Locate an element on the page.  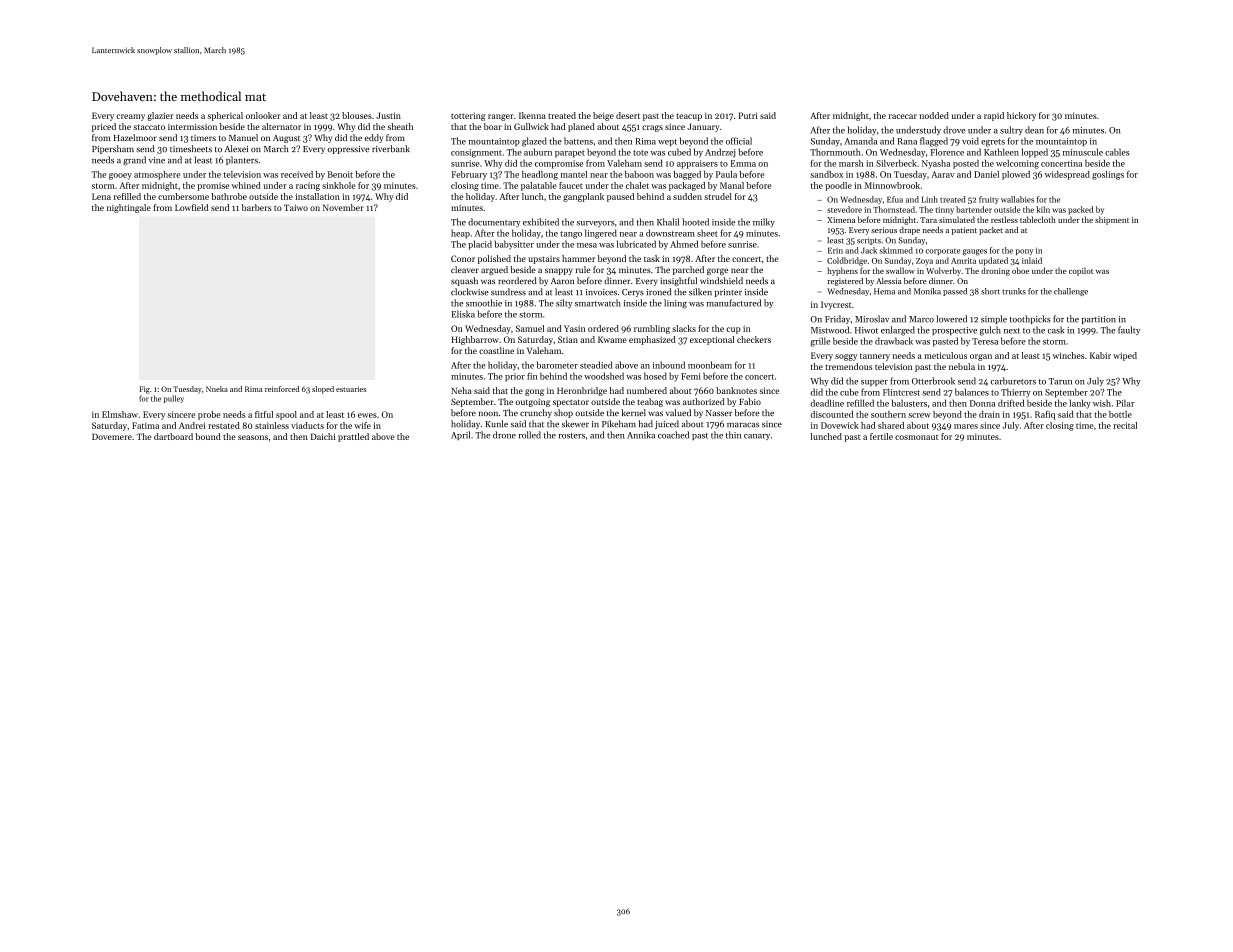
Efua is located at coordinates (895, 199).
